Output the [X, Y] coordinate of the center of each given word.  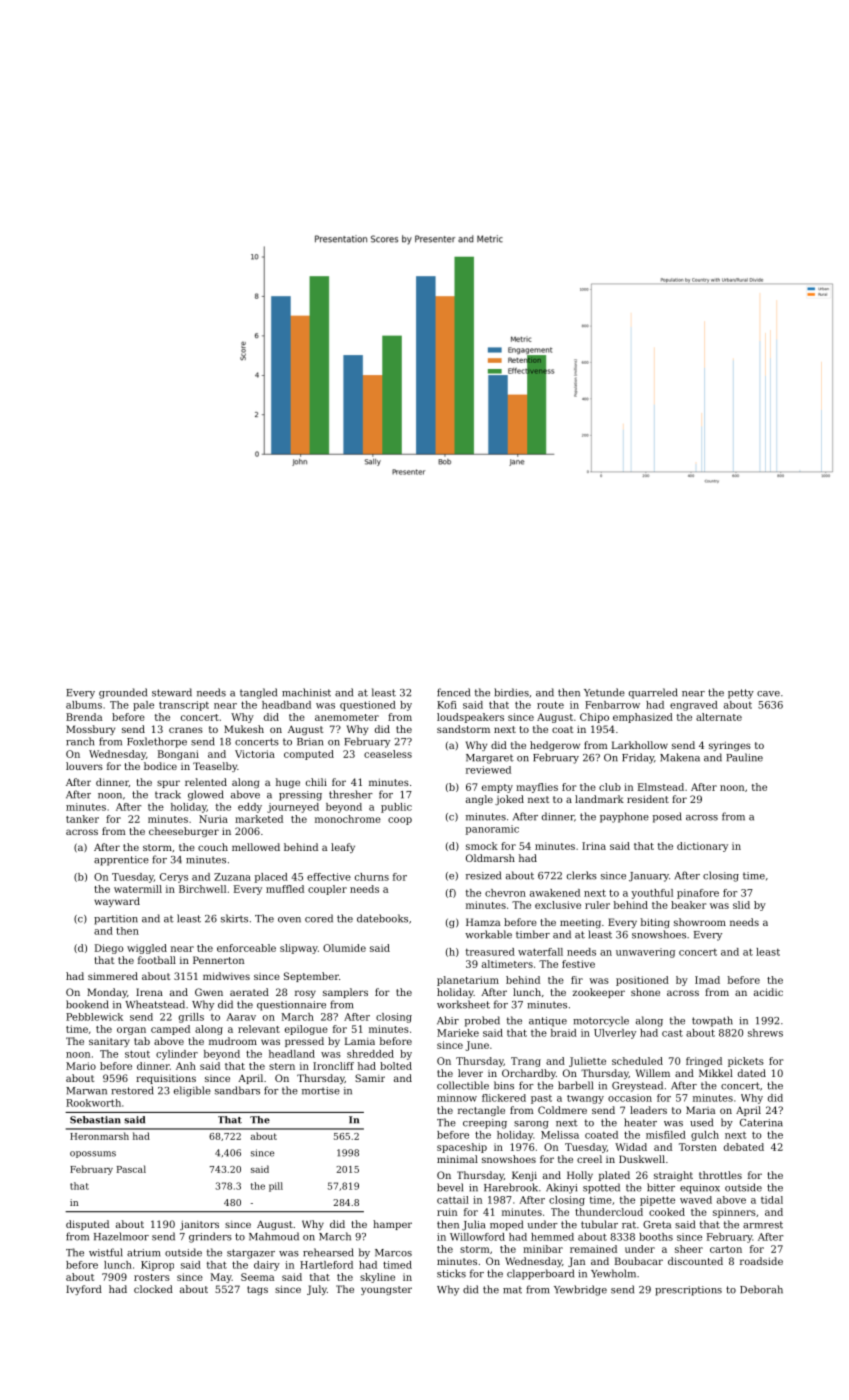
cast [672, 1033]
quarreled [653, 693]
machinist [306, 692]
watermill [138, 889]
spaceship [462, 1148]
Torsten [698, 1147]
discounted [695, 1261]
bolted [396, 1066]
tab [142, 1041]
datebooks [382, 918]
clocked [153, 1289]
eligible [192, 1091]
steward [172, 692]
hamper [392, 1225]
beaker [689, 905]
